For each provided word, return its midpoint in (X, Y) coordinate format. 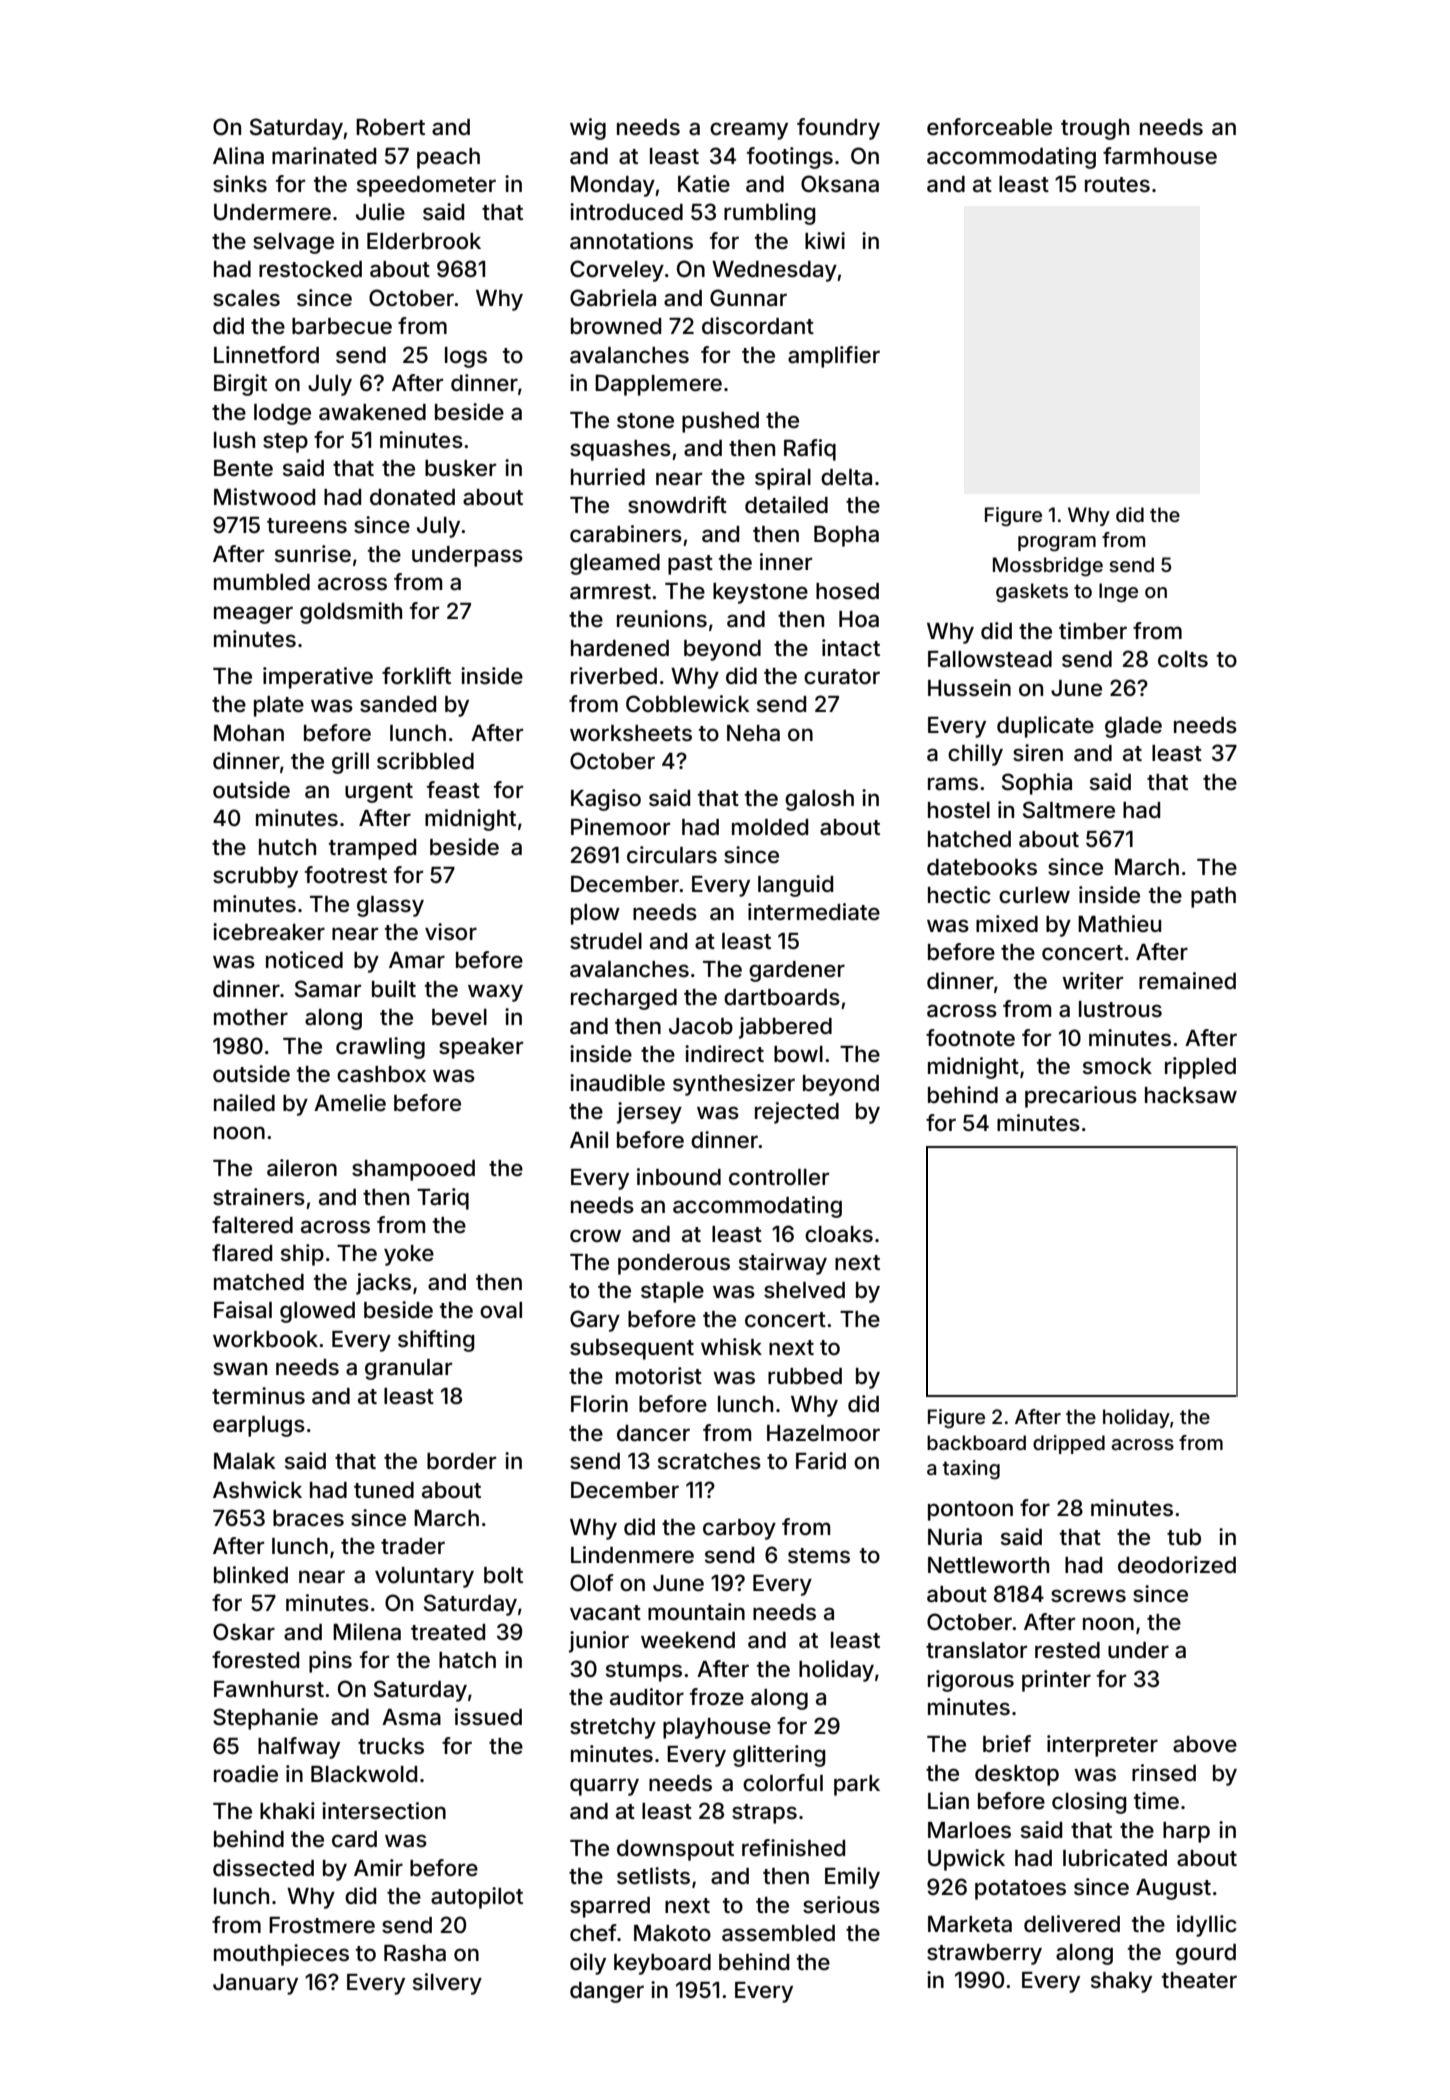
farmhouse (1160, 156)
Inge (1118, 593)
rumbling (770, 214)
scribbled (425, 761)
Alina (238, 156)
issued (488, 1717)
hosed (847, 591)
